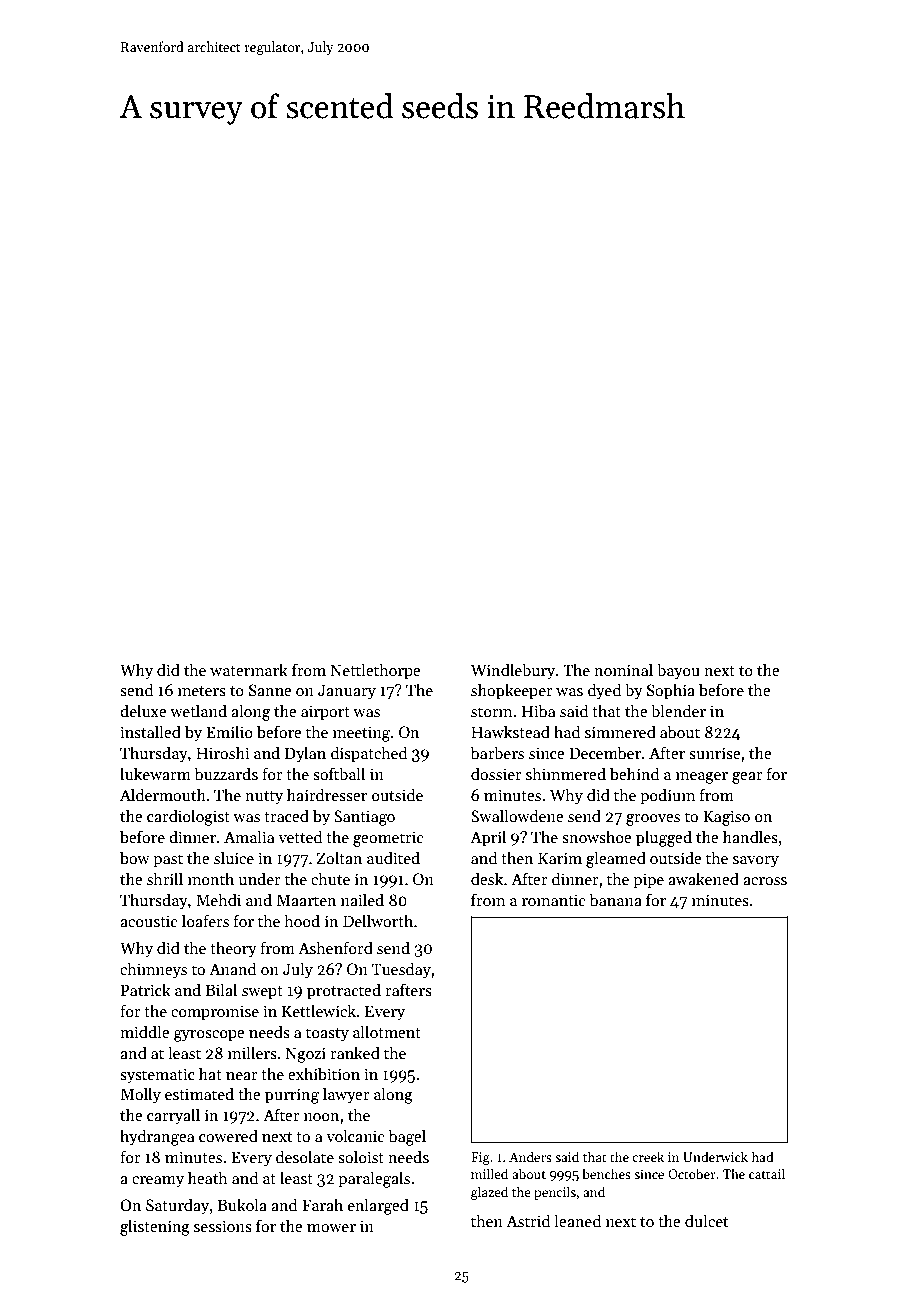 The width and height of the screenshot is (908, 1316). What do you see at coordinates (623, 669) in the screenshot?
I see `nominal` at bounding box center [623, 669].
